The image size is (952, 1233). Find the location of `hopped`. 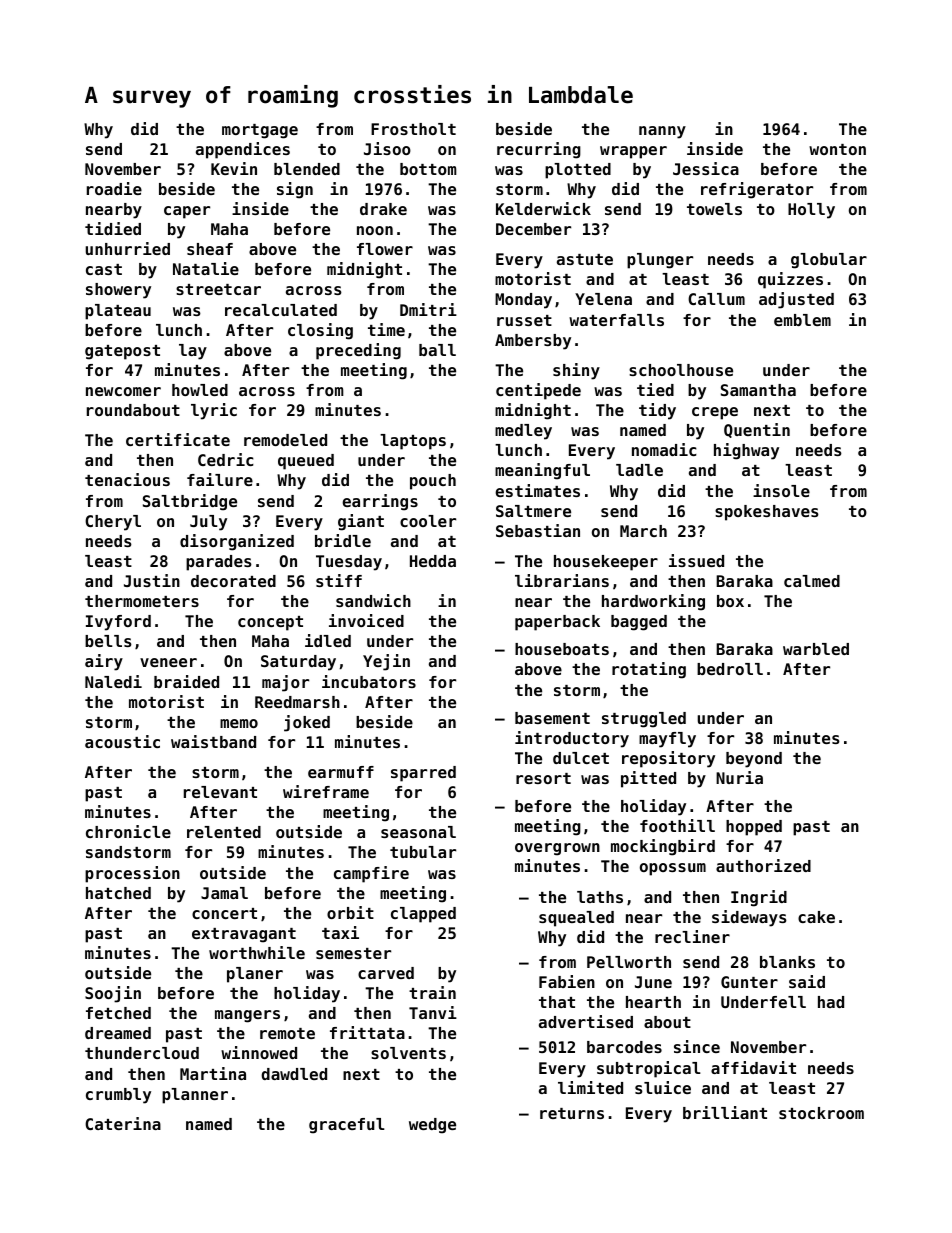

hopped is located at coordinates (754, 828).
